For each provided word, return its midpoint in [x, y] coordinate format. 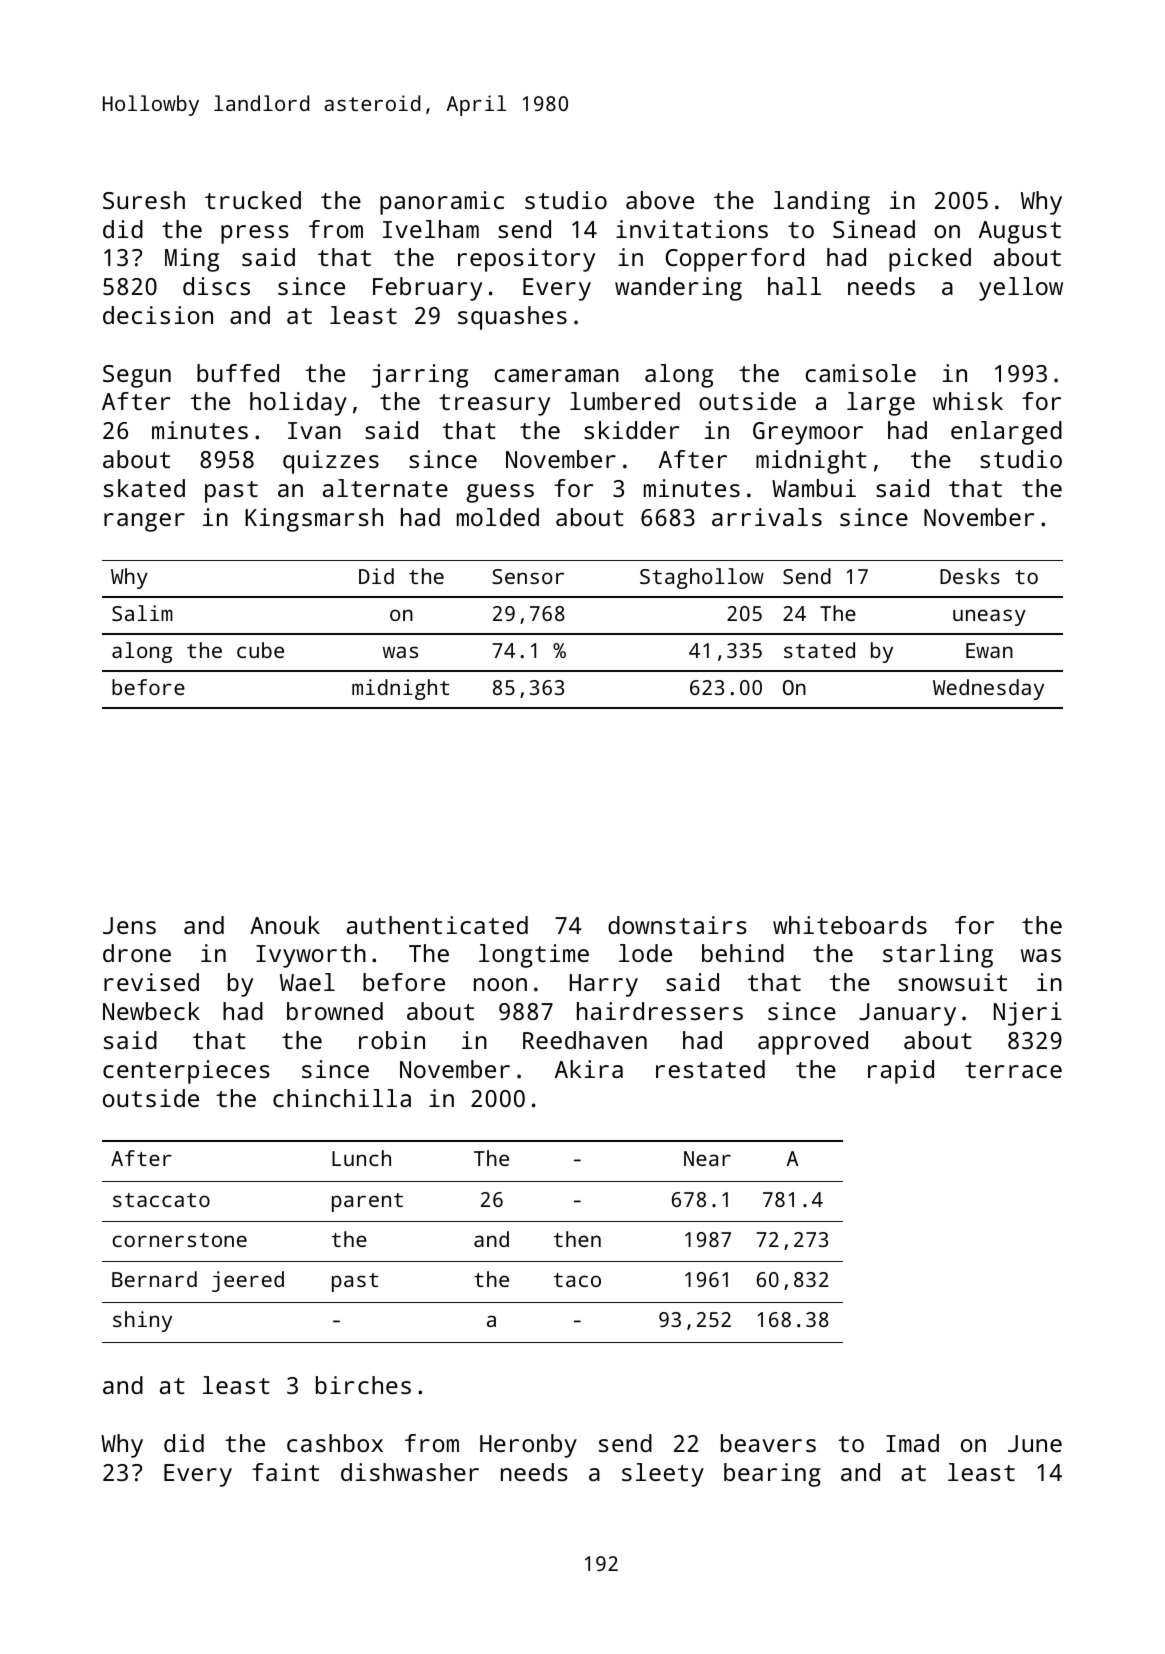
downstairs [677, 925]
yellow [1021, 289]
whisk [968, 401]
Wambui [814, 488]
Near [707, 1158]
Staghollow [702, 578]
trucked [253, 200]
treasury [494, 405]
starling [938, 956]
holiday [298, 404]
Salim [142, 613]
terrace [1013, 1070]
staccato [161, 1200]
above [660, 200]
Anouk [285, 925]
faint [285, 1472]
